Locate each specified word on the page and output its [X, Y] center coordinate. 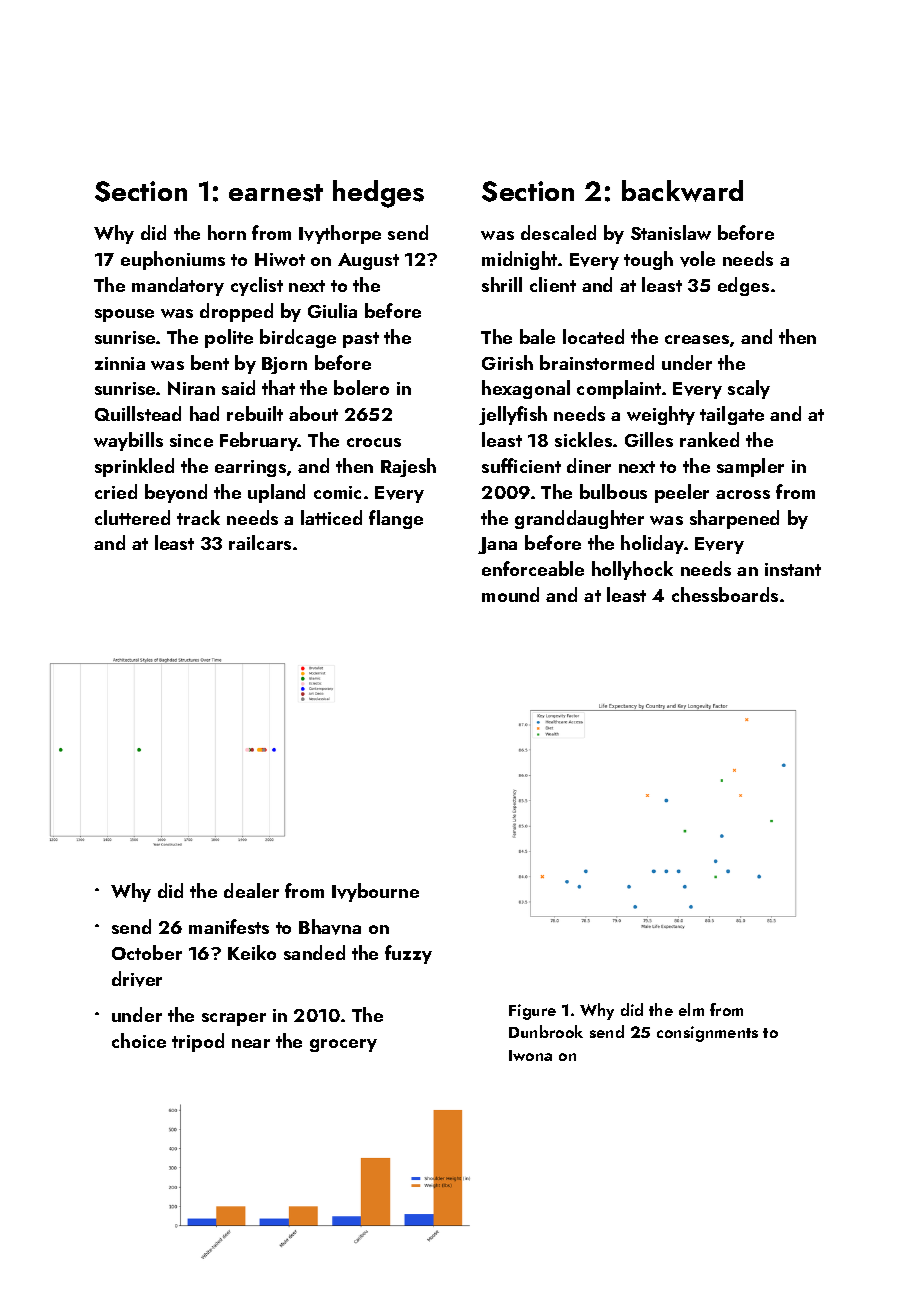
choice [139, 1040]
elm [691, 1009]
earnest [276, 193]
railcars [260, 542]
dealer [251, 890]
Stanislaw [671, 232]
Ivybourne [375, 892]
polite [229, 338]
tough [648, 260]
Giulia [332, 310]
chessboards [725, 594]
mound [510, 594]
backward [682, 191]
